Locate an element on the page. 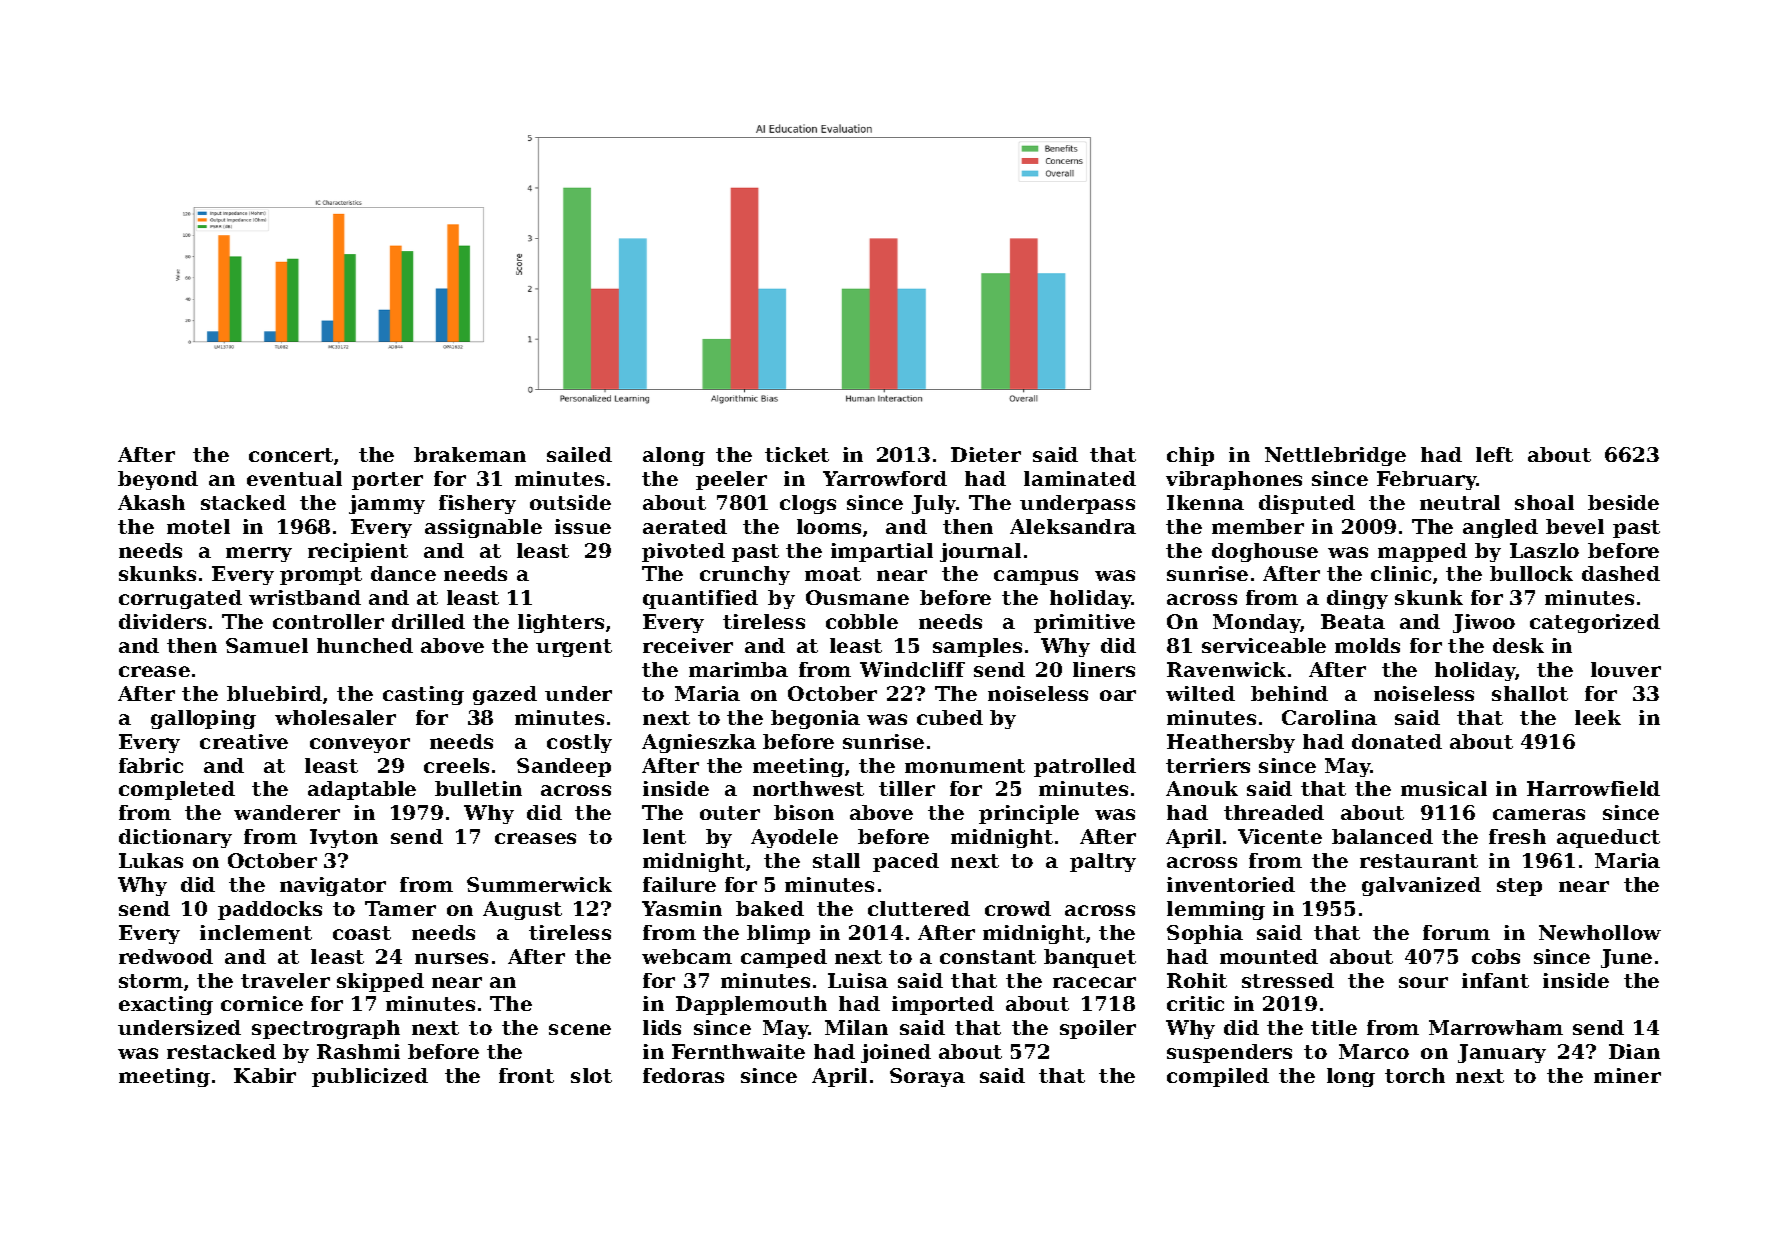 This document has width=1779, height=1258. torch is located at coordinates (1415, 1075).
